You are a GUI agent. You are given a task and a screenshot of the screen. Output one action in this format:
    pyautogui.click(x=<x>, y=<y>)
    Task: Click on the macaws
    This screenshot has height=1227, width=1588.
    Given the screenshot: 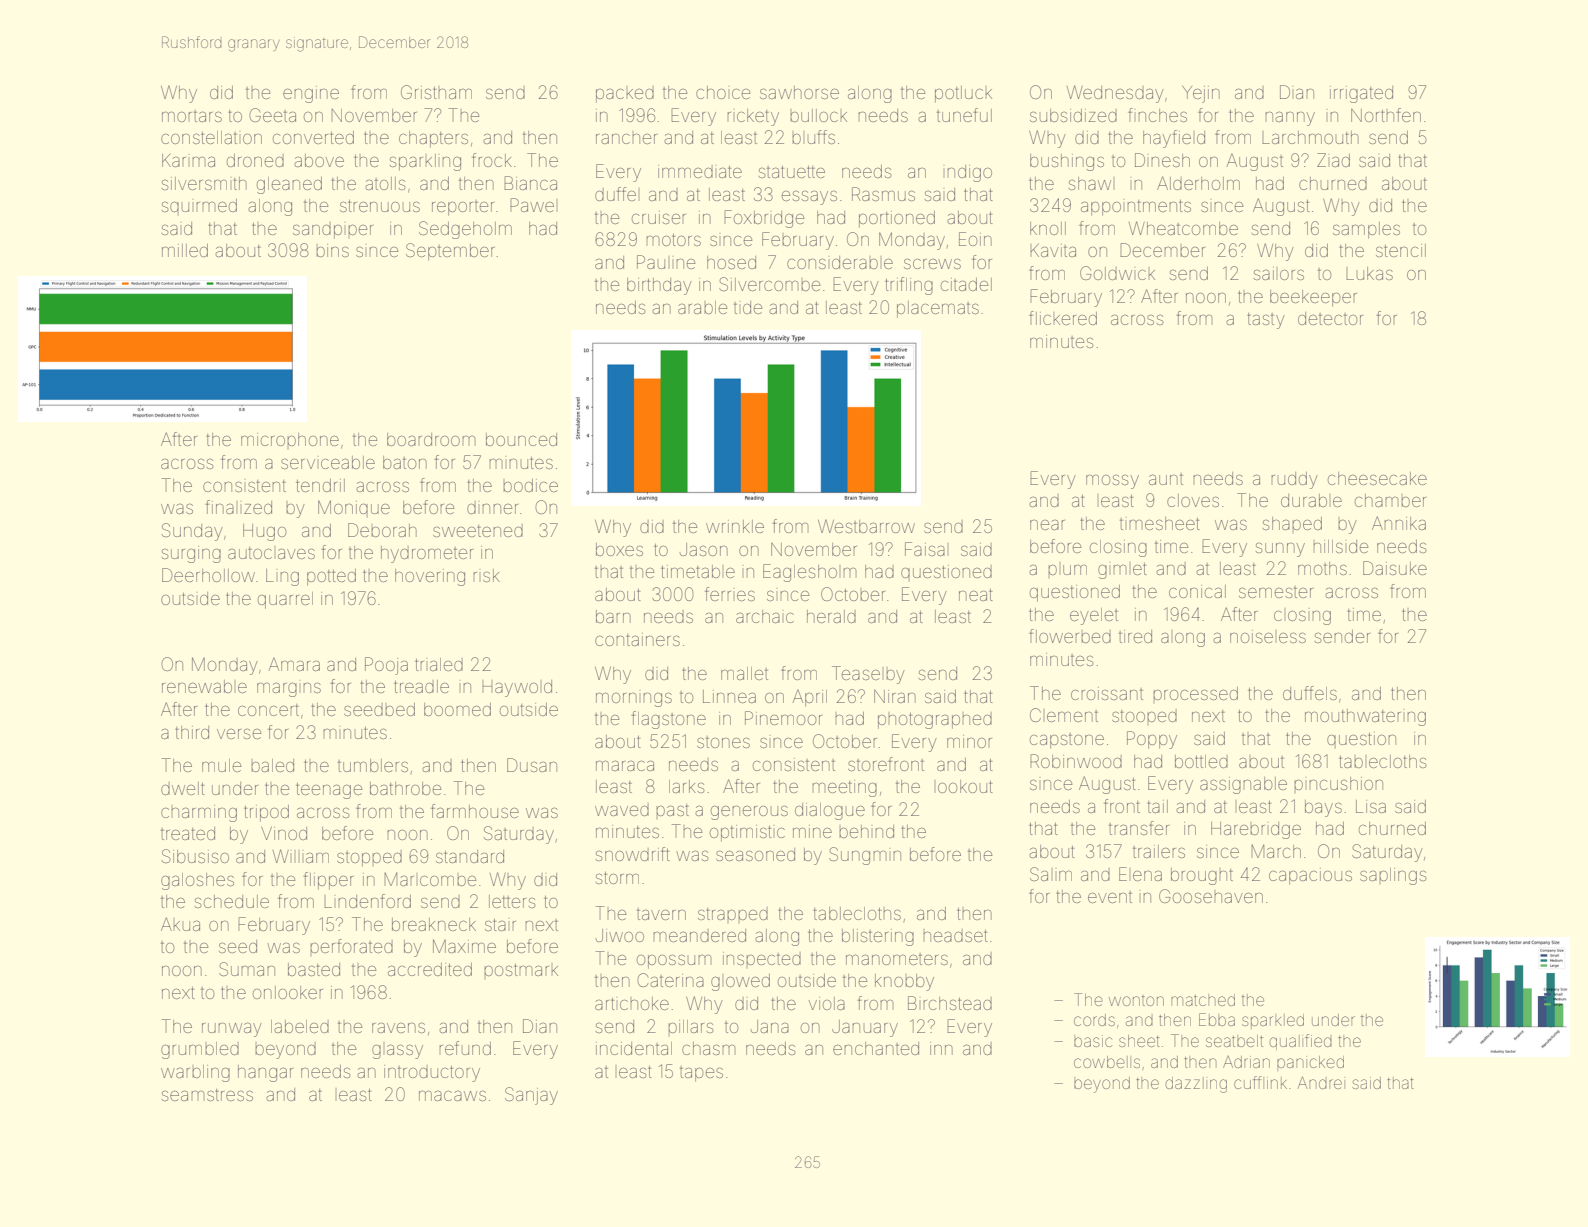 What is the action you would take?
    pyautogui.click(x=452, y=1095)
